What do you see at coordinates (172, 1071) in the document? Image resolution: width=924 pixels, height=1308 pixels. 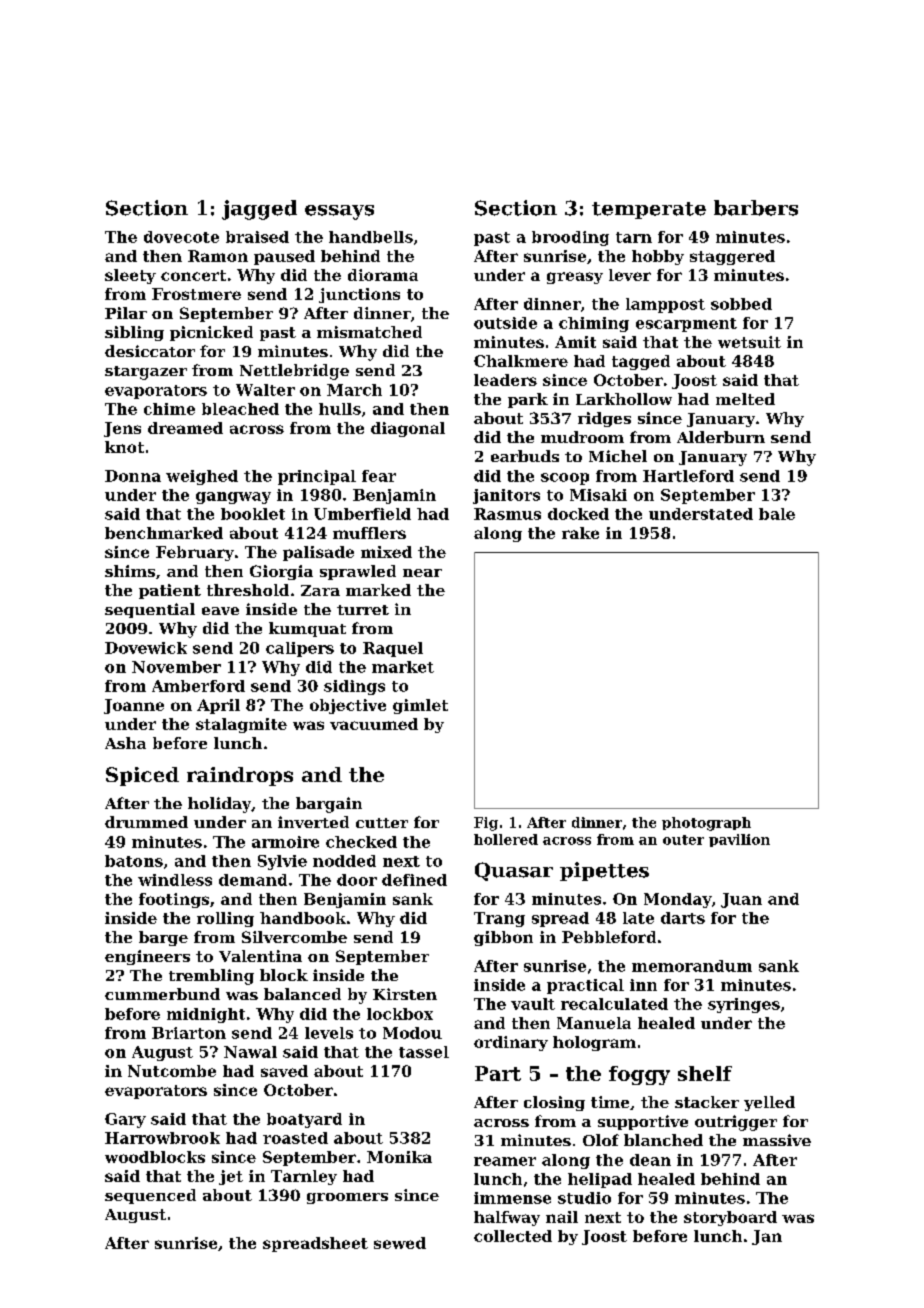 I see `Nutcombe` at bounding box center [172, 1071].
